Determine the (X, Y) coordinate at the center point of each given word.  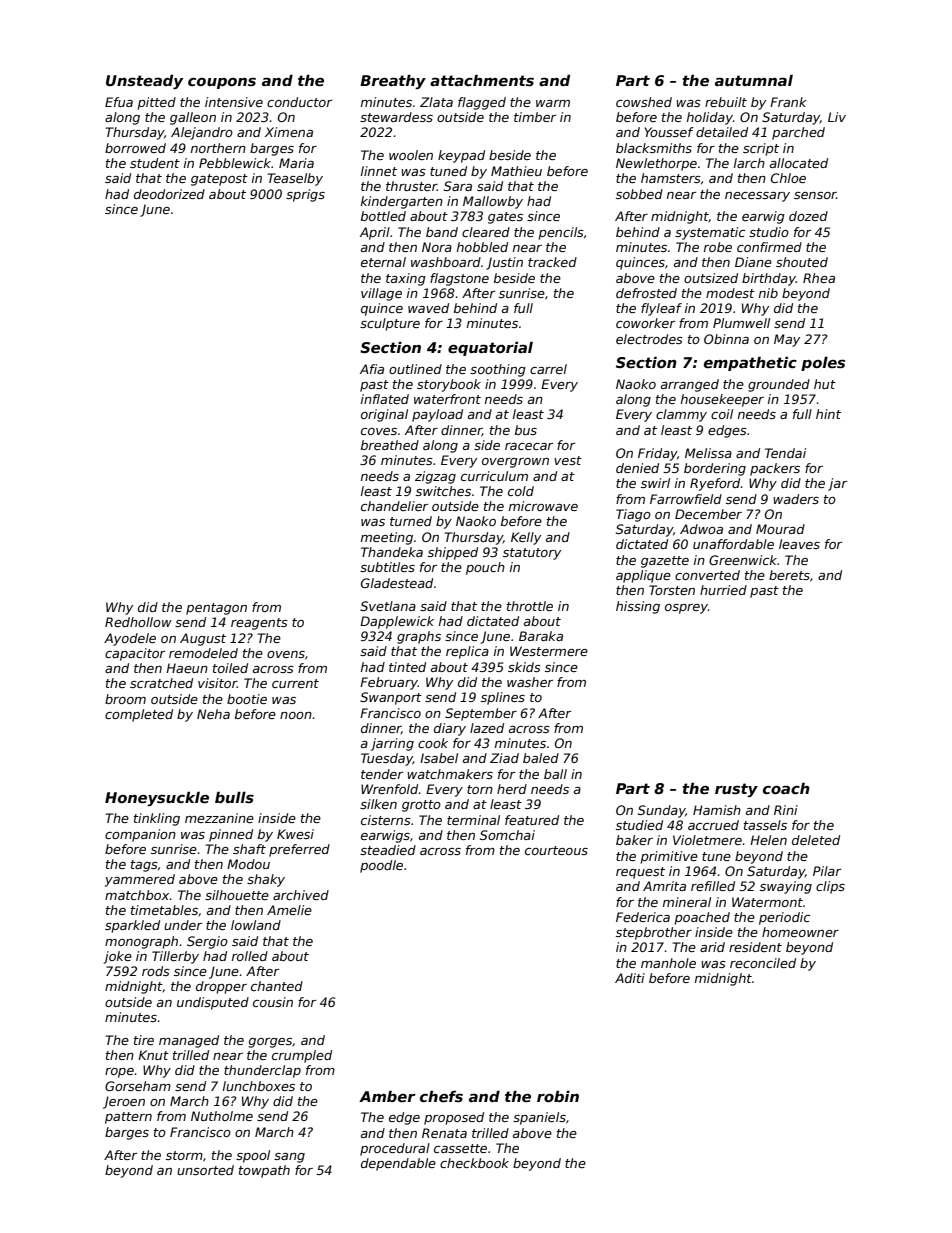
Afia (372, 369)
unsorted (205, 1170)
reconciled (763, 963)
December (708, 514)
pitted (157, 103)
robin (558, 1096)
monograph (141, 942)
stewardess (396, 117)
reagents (259, 624)
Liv (837, 117)
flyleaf (661, 309)
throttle (530, 606)
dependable (398, 1164)
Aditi (630, 978)
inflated (385, 399)
